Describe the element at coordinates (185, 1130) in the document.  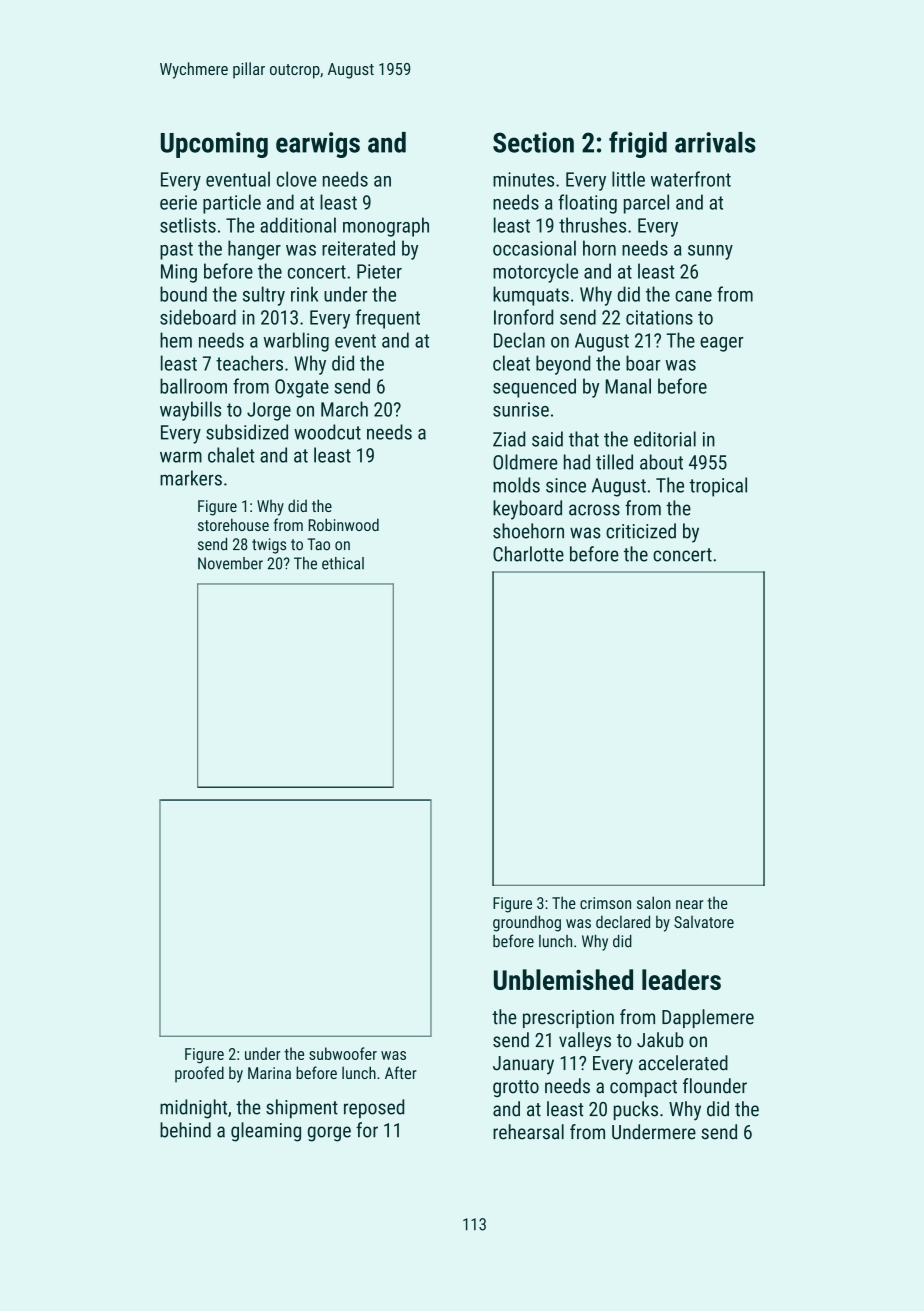
I see `behind` at that location.
